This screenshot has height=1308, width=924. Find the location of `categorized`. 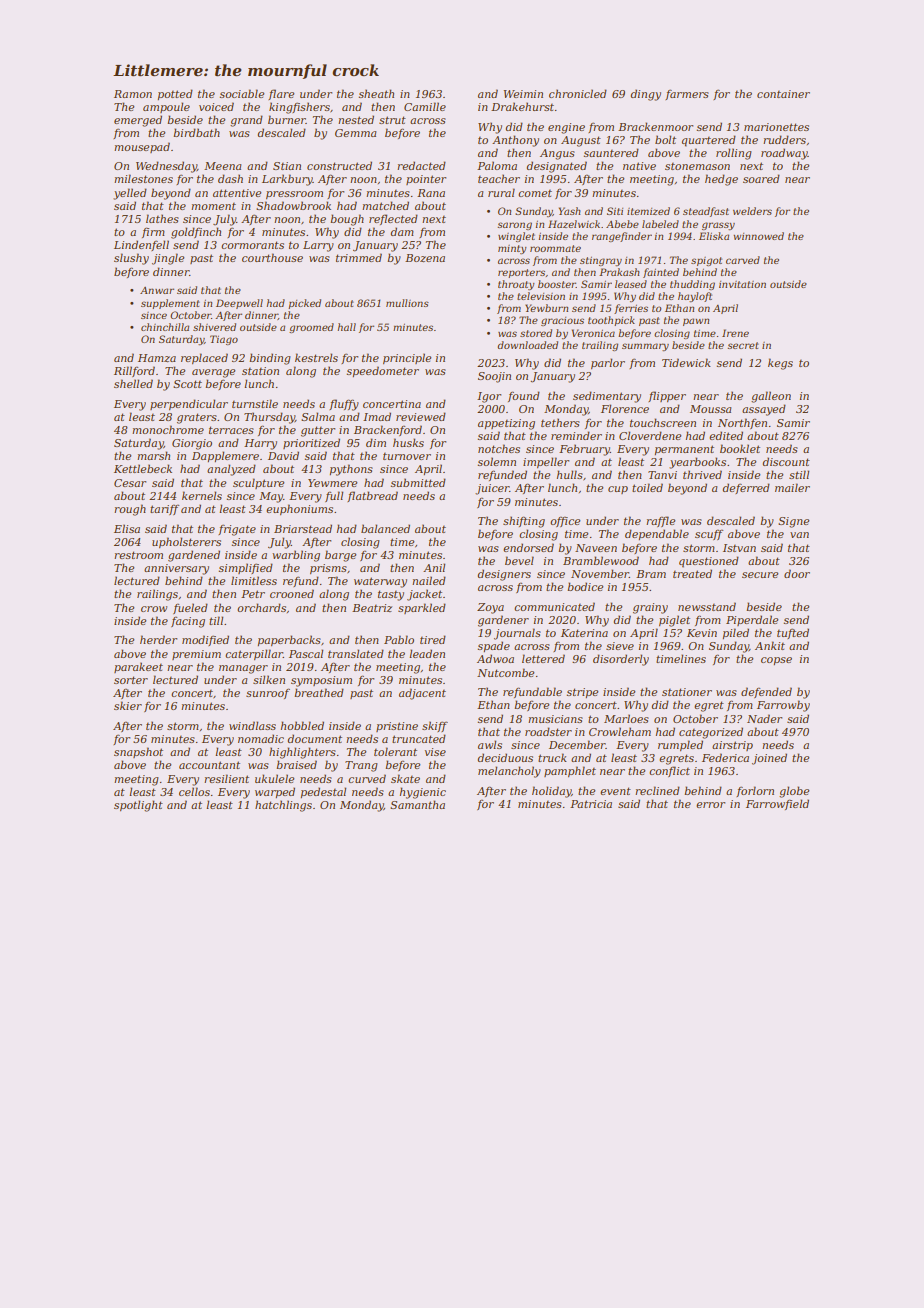

categorized is located at coordinates (711, 733).
